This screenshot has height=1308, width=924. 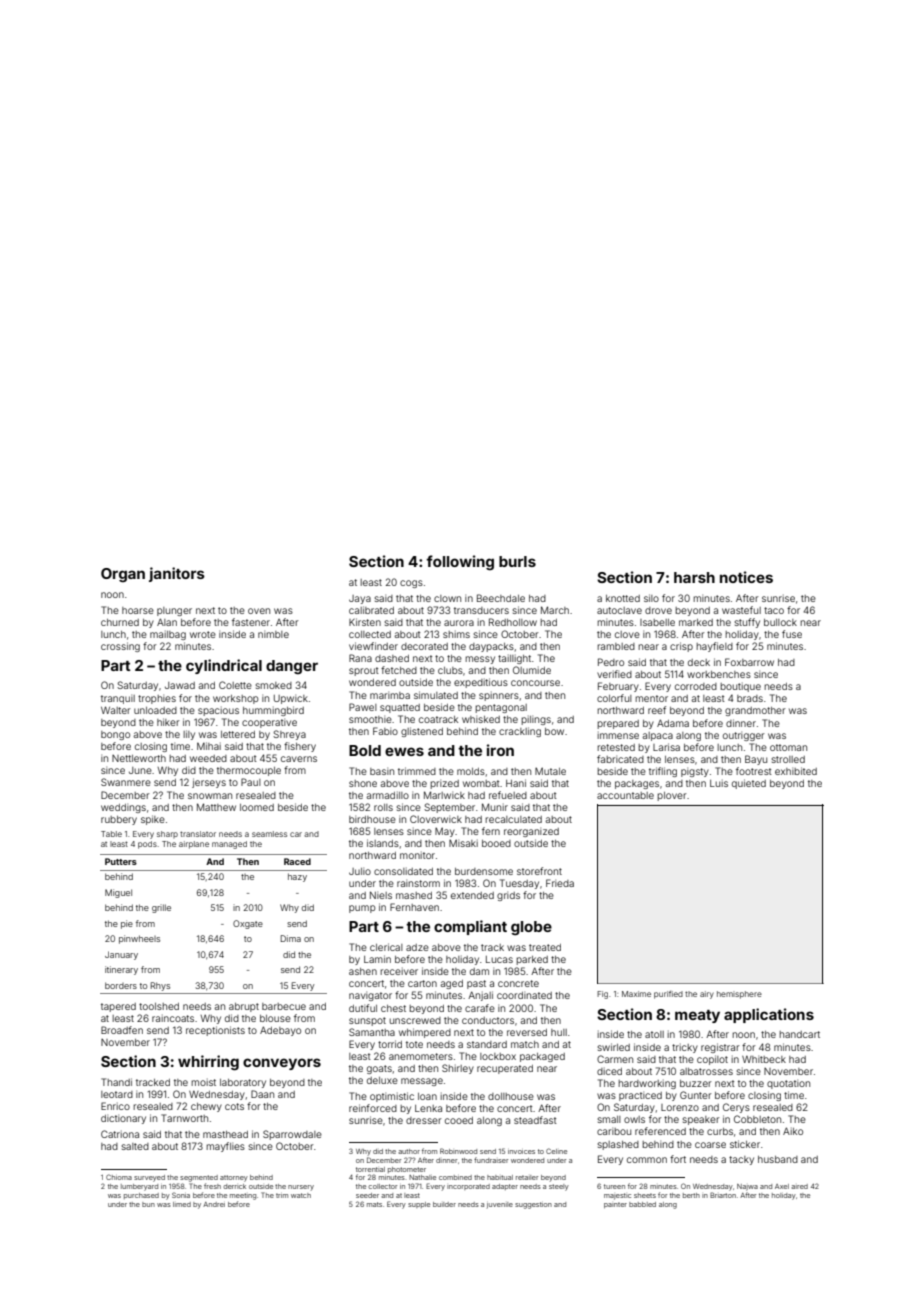 What do you see at coordinates (531, 928) in the screenshot?
I see `globe` at bounding box center [531, 928].
